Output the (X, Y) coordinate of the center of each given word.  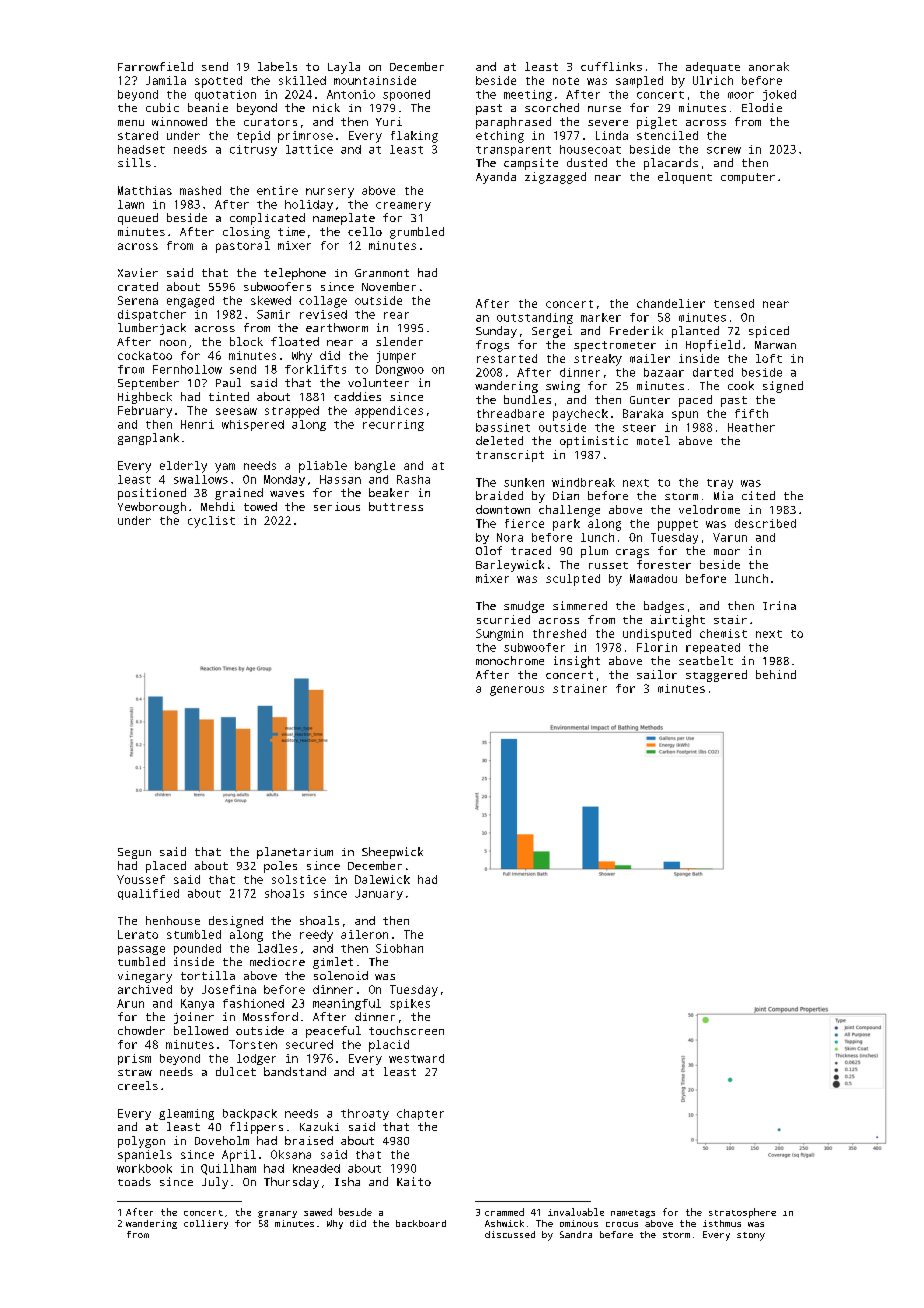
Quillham (228, 1169)
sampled (639, 82)
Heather (751, 427)
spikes (410, 1004)
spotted (218, 82)
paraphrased (513, 123)
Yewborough (152, 508)
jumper (396, 357)
